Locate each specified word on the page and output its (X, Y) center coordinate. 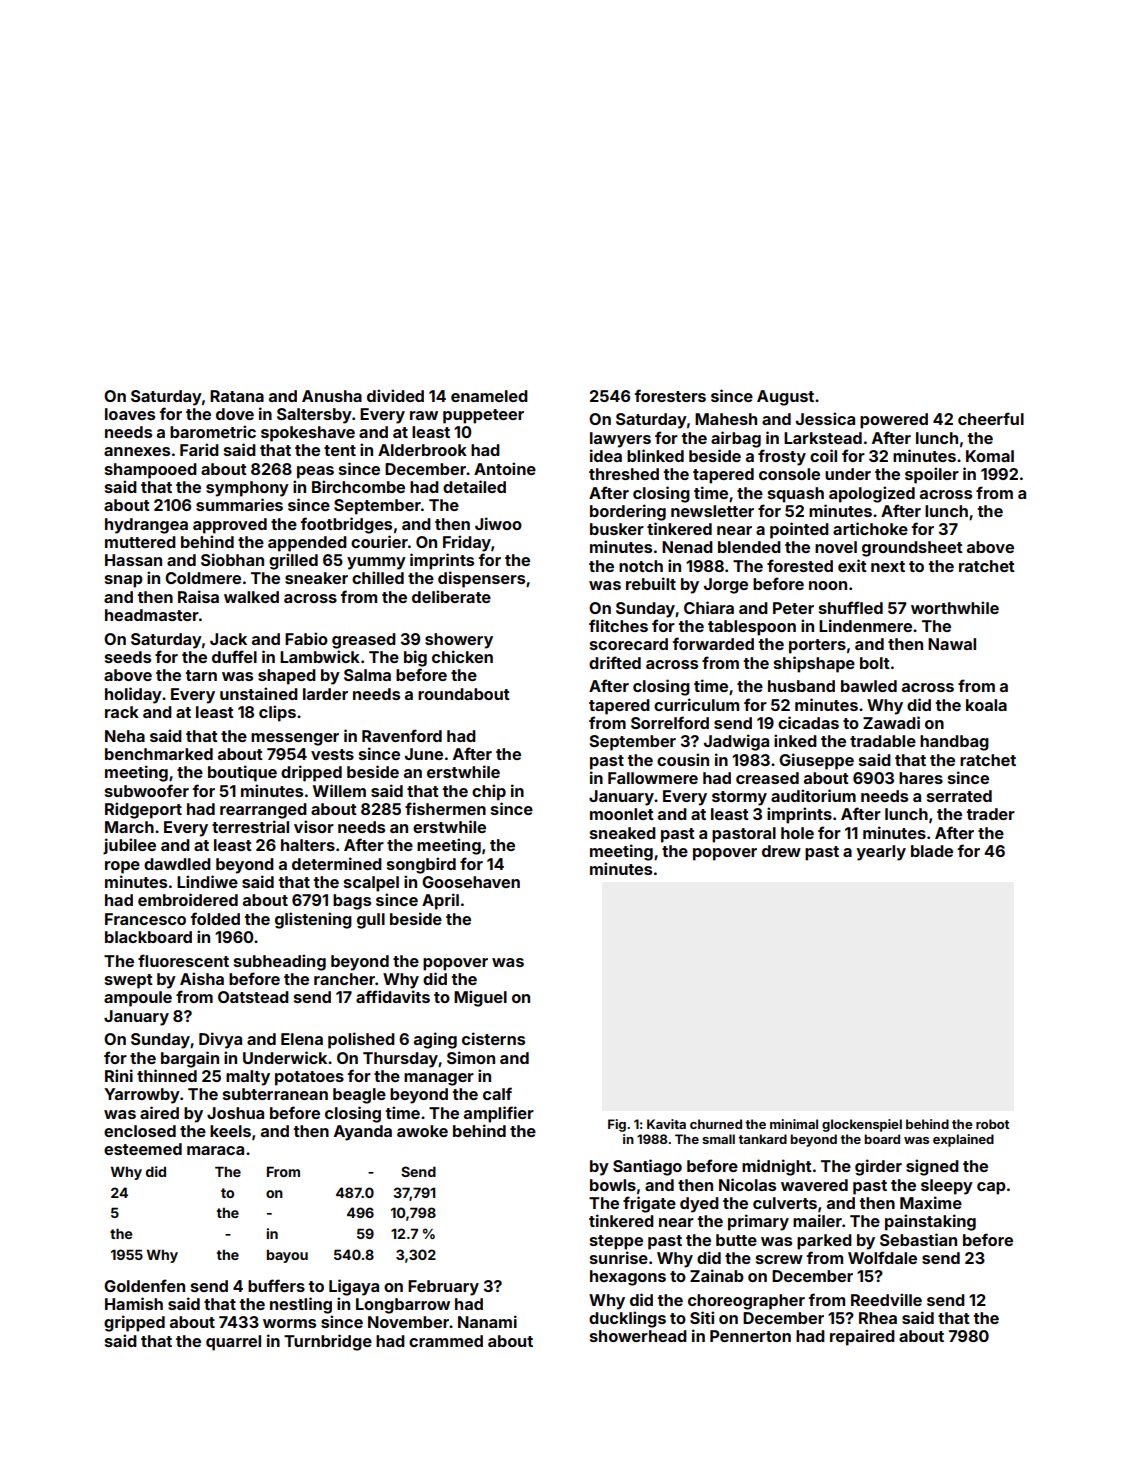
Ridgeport (143, 810)
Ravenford (402, 735)
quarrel (233, 1343)
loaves (130, 414)
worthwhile (955, 607)
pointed (799, 530)
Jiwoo (498, 523)
